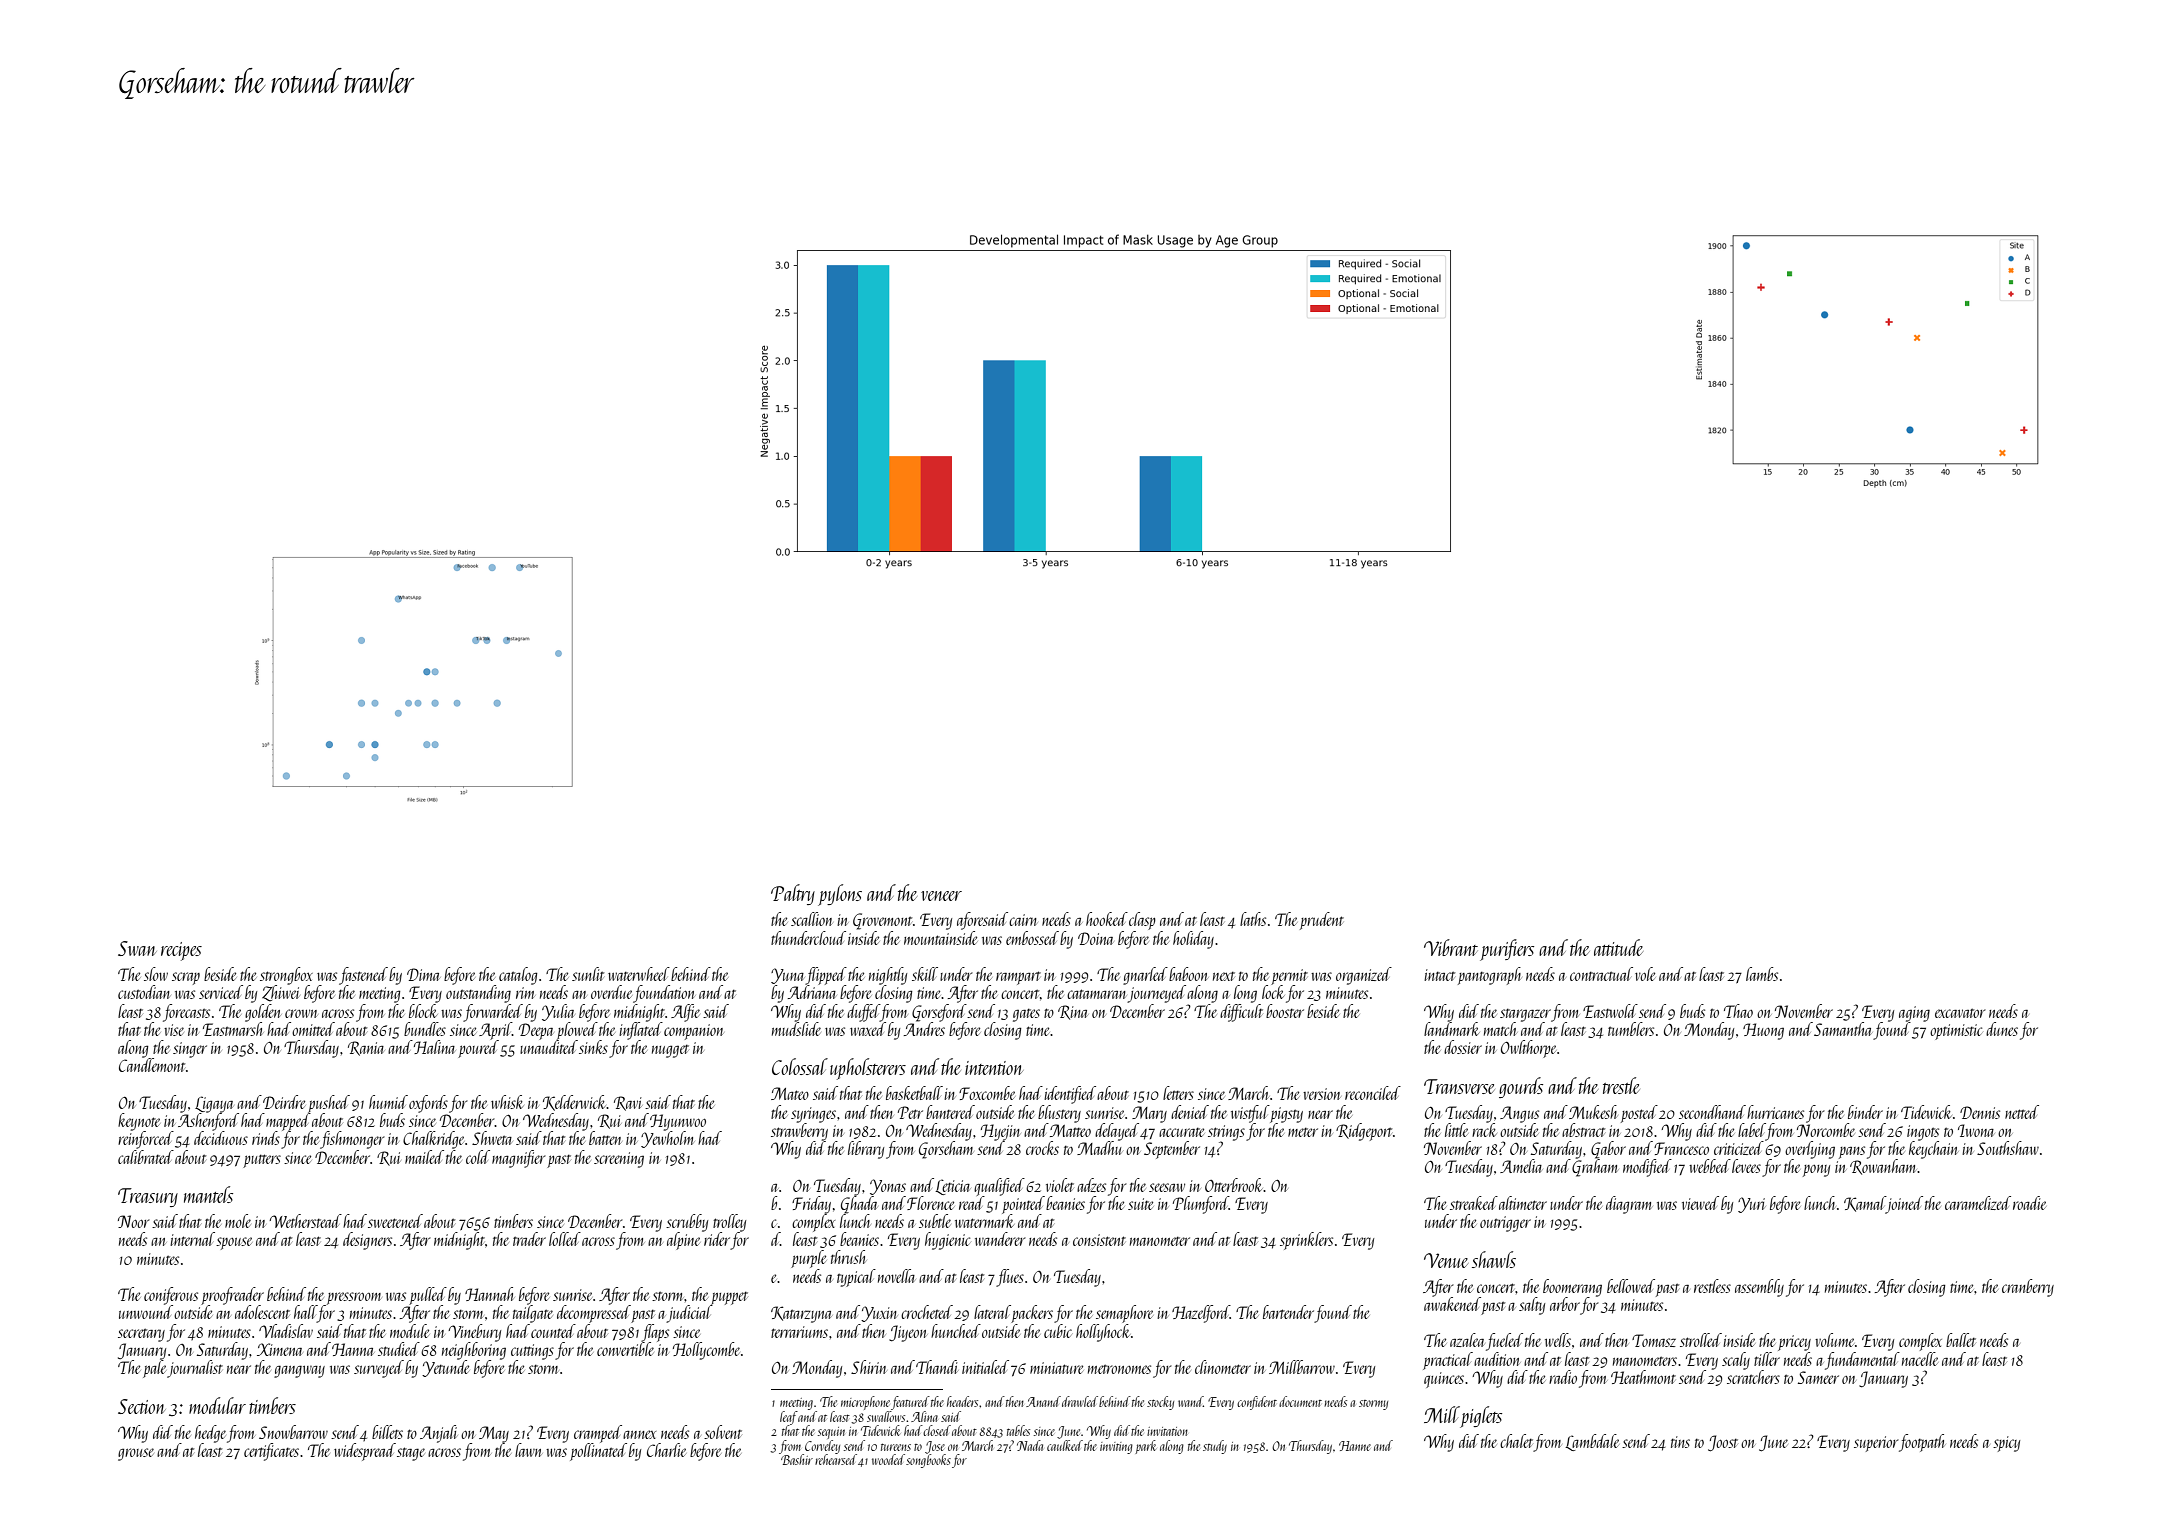 The image size is (2174, 1537). I want to click on Ghada, so click(859, 1204).
